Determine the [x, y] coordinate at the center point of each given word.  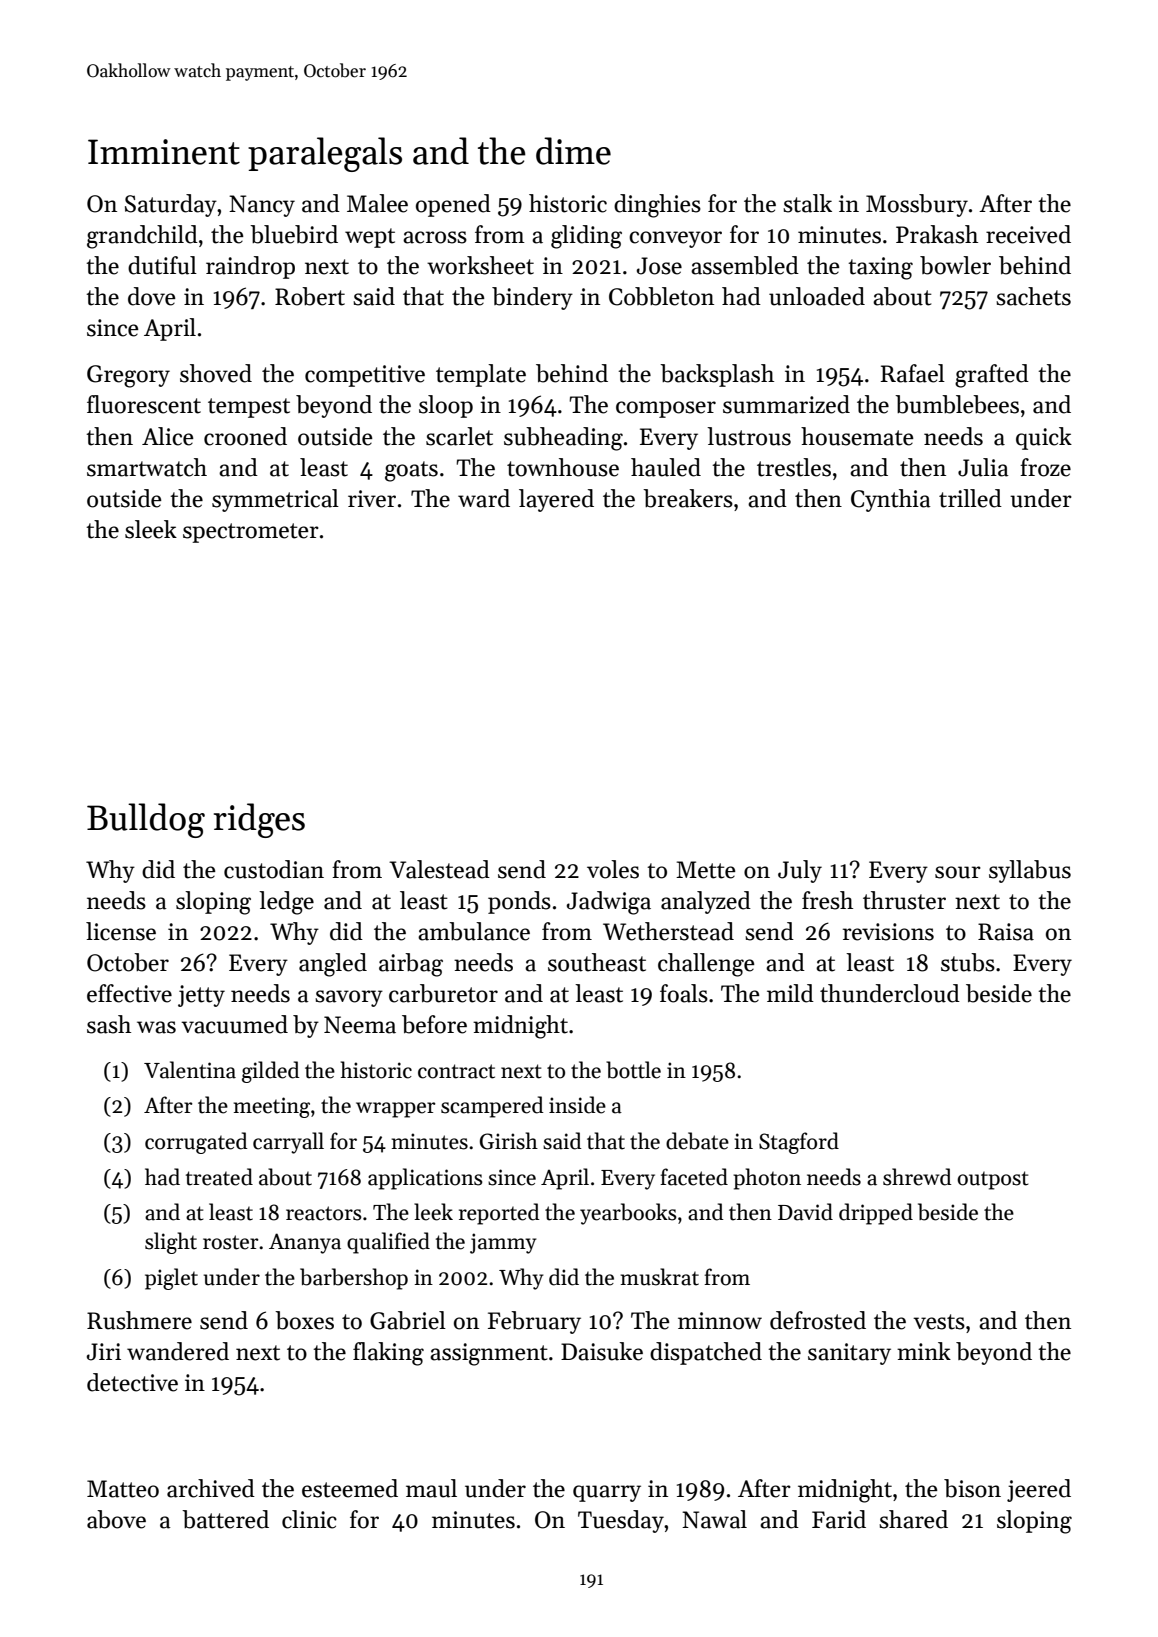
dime [573, 151]
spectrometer [251, 533]
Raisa [1006, 932]
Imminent [164, 152]
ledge [286, 903]
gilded [271, 1072]
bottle [633, 1070]
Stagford [799, 1143]
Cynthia [891, 500]
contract [456, 1071]
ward [484, 498]
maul [431, 1488]
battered [225, 1519]
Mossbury [917, 205]
